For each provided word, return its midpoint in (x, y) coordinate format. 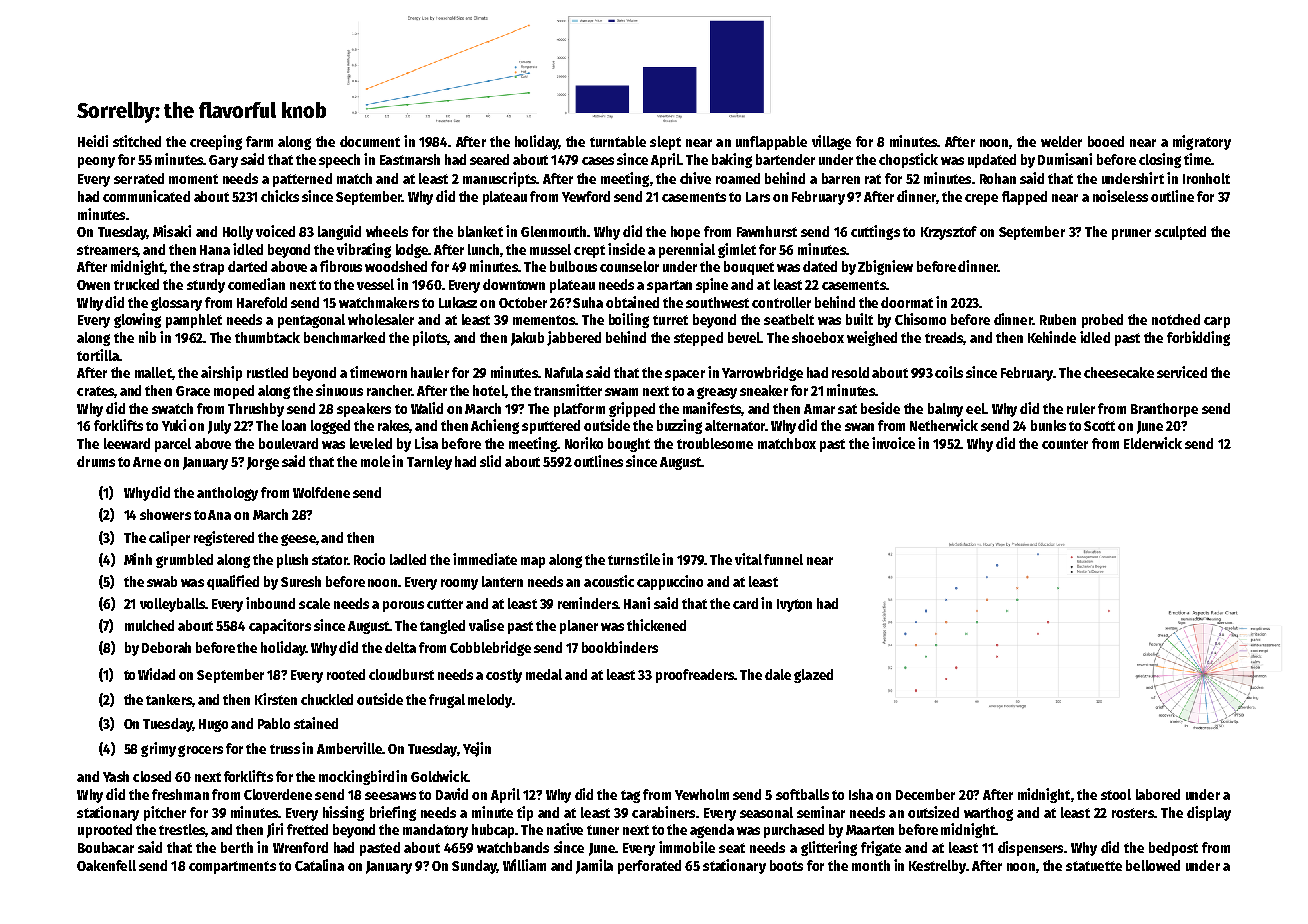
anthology (227, 494)
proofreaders (695, 676)
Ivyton (794, 605)
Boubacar (106, 847)
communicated (146, 196)
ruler (1081, 408)
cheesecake (1119, 372)
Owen (93, 285)
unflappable (771, 143)
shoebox (818, 337)
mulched (149, 625)
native (565, 829)
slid (490, 461)
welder (1061, 141)
